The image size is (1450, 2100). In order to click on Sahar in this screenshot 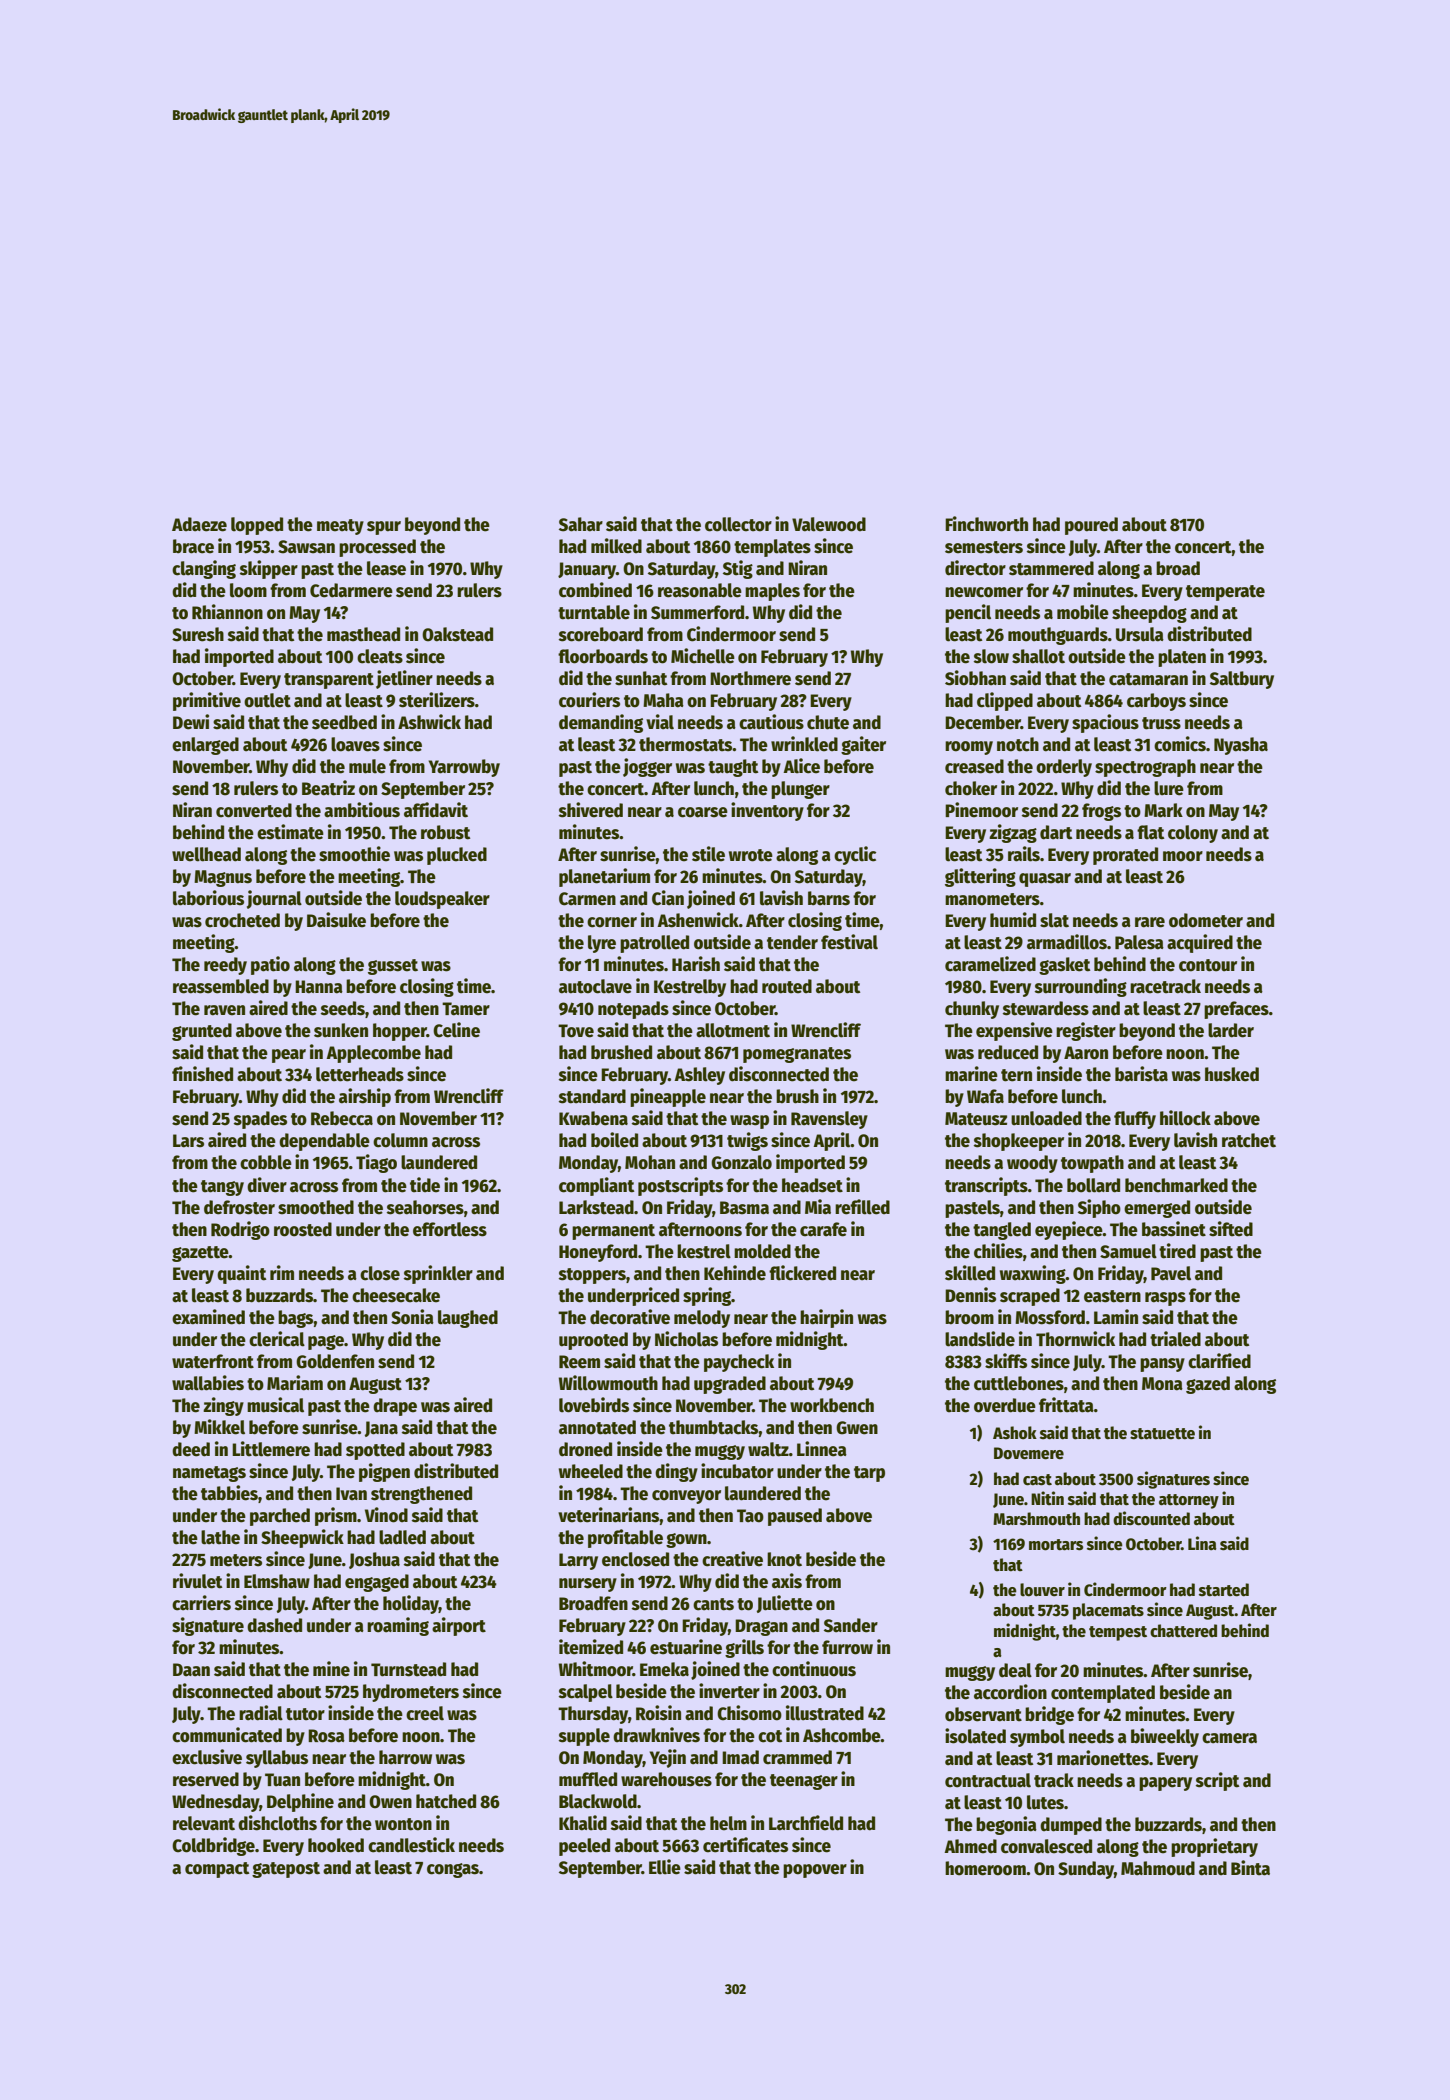, I will do `click(581, 524)`.
